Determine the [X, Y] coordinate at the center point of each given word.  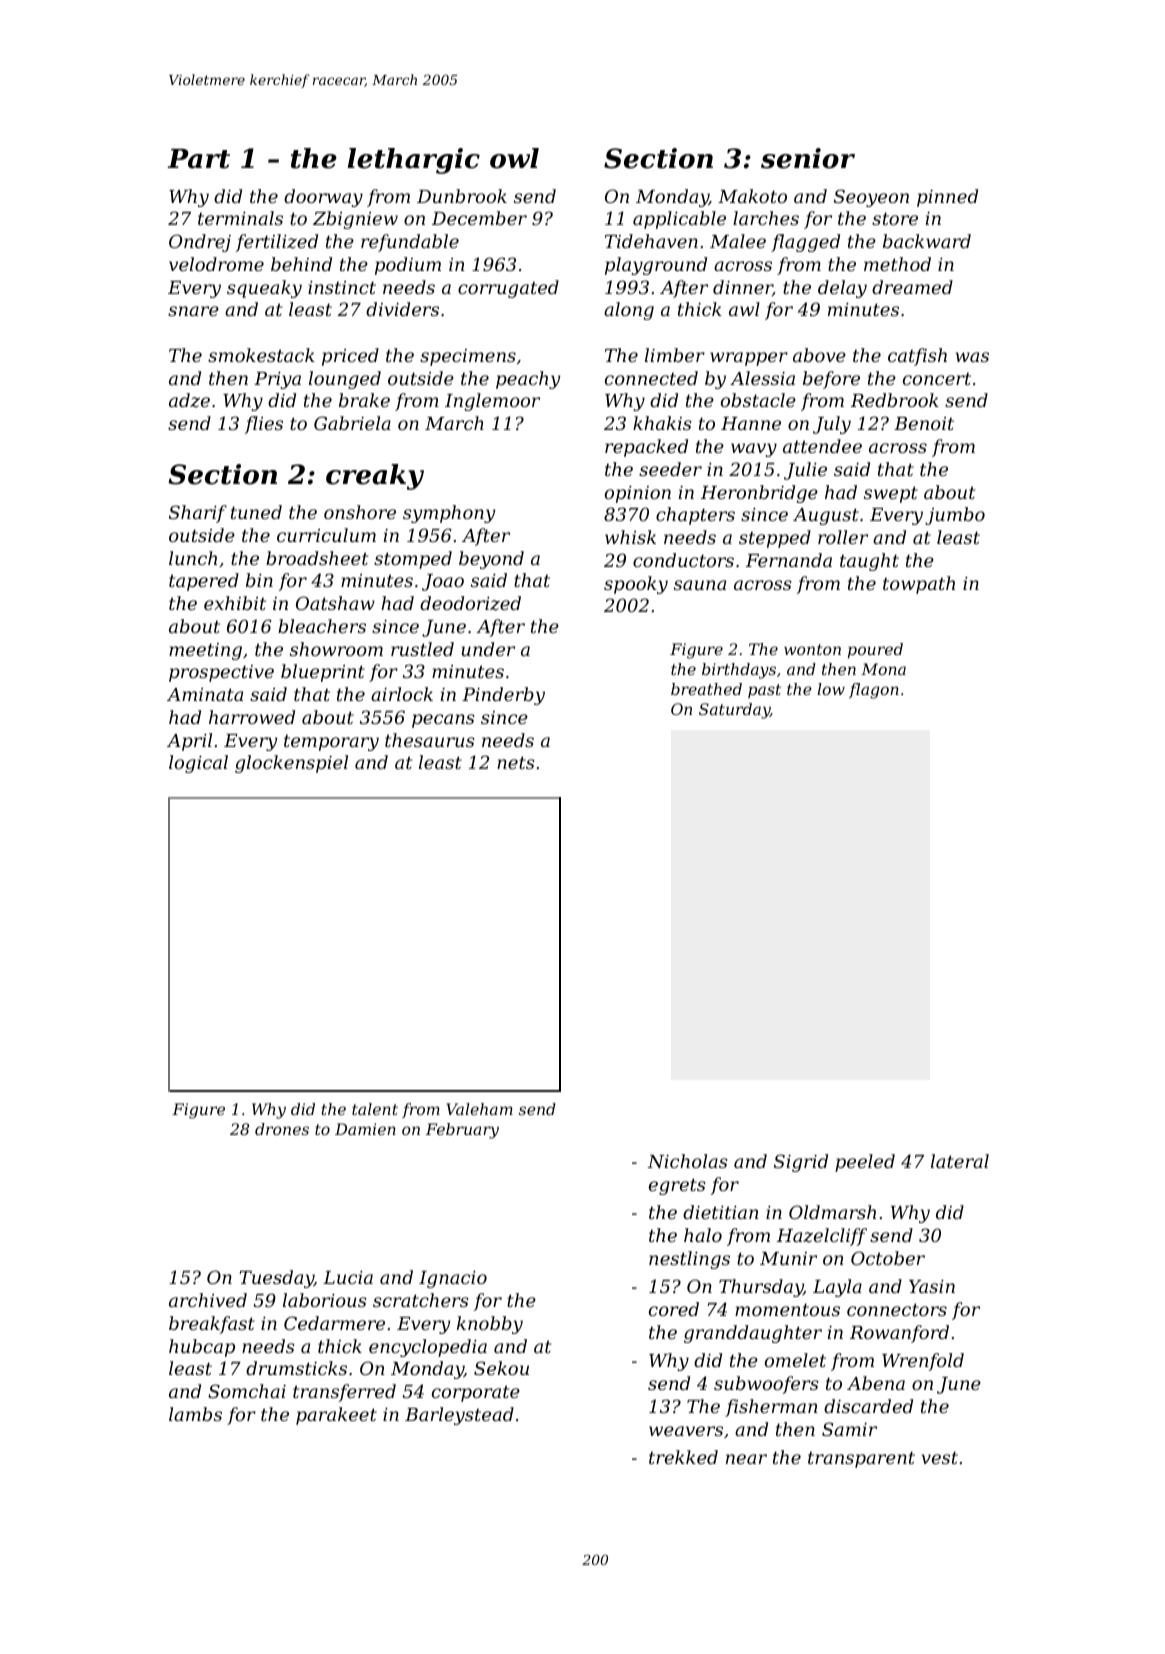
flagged [805, 243]
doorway [323, 198]
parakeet [336, 1416]
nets [516, 762]
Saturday [734, 711]
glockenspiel [291, 764]
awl [744, 309]
